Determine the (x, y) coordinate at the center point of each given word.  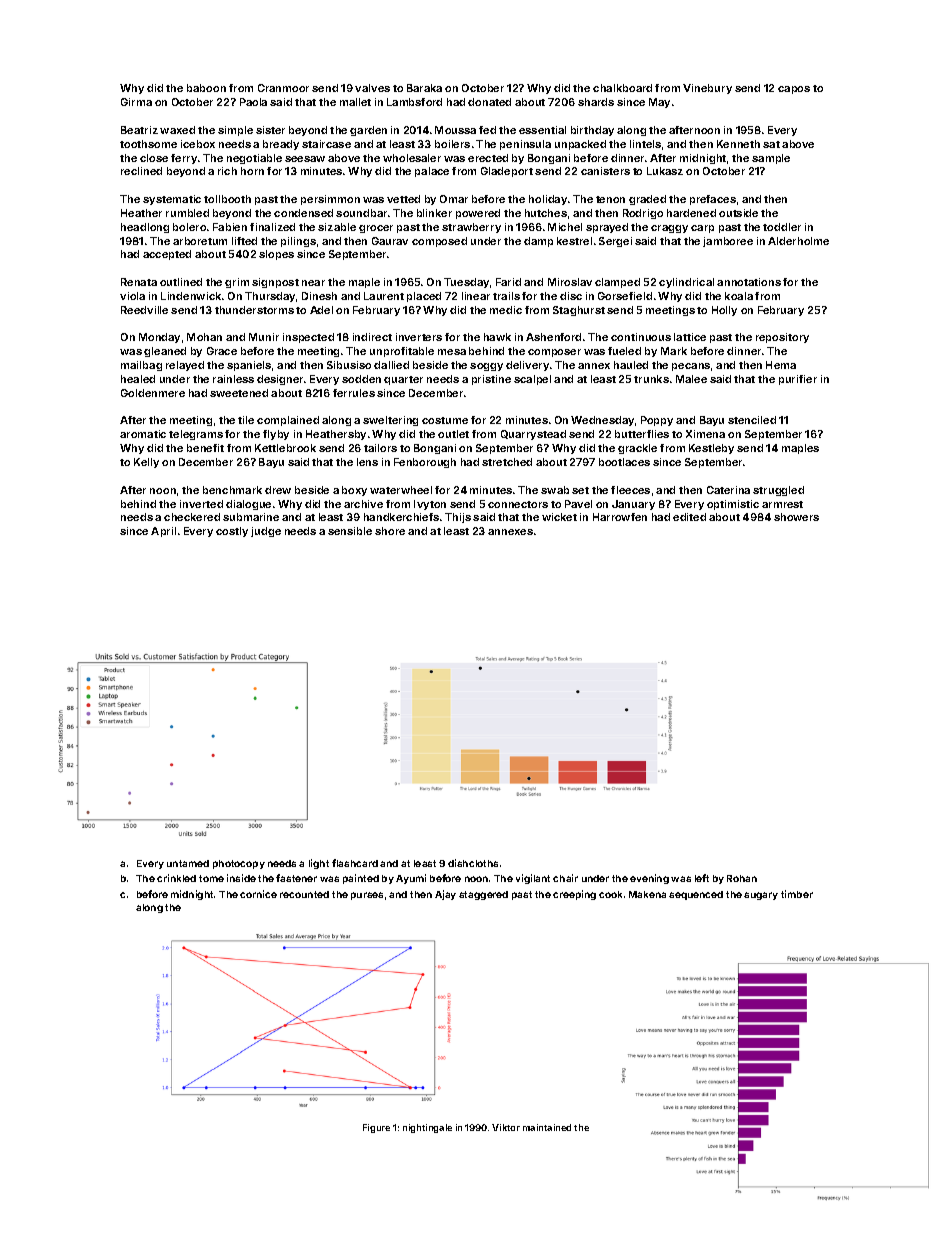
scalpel (532, 380)
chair (565, 878)
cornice (258, 894)
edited (689, 517)
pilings (298, 242)
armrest (782, 504)
